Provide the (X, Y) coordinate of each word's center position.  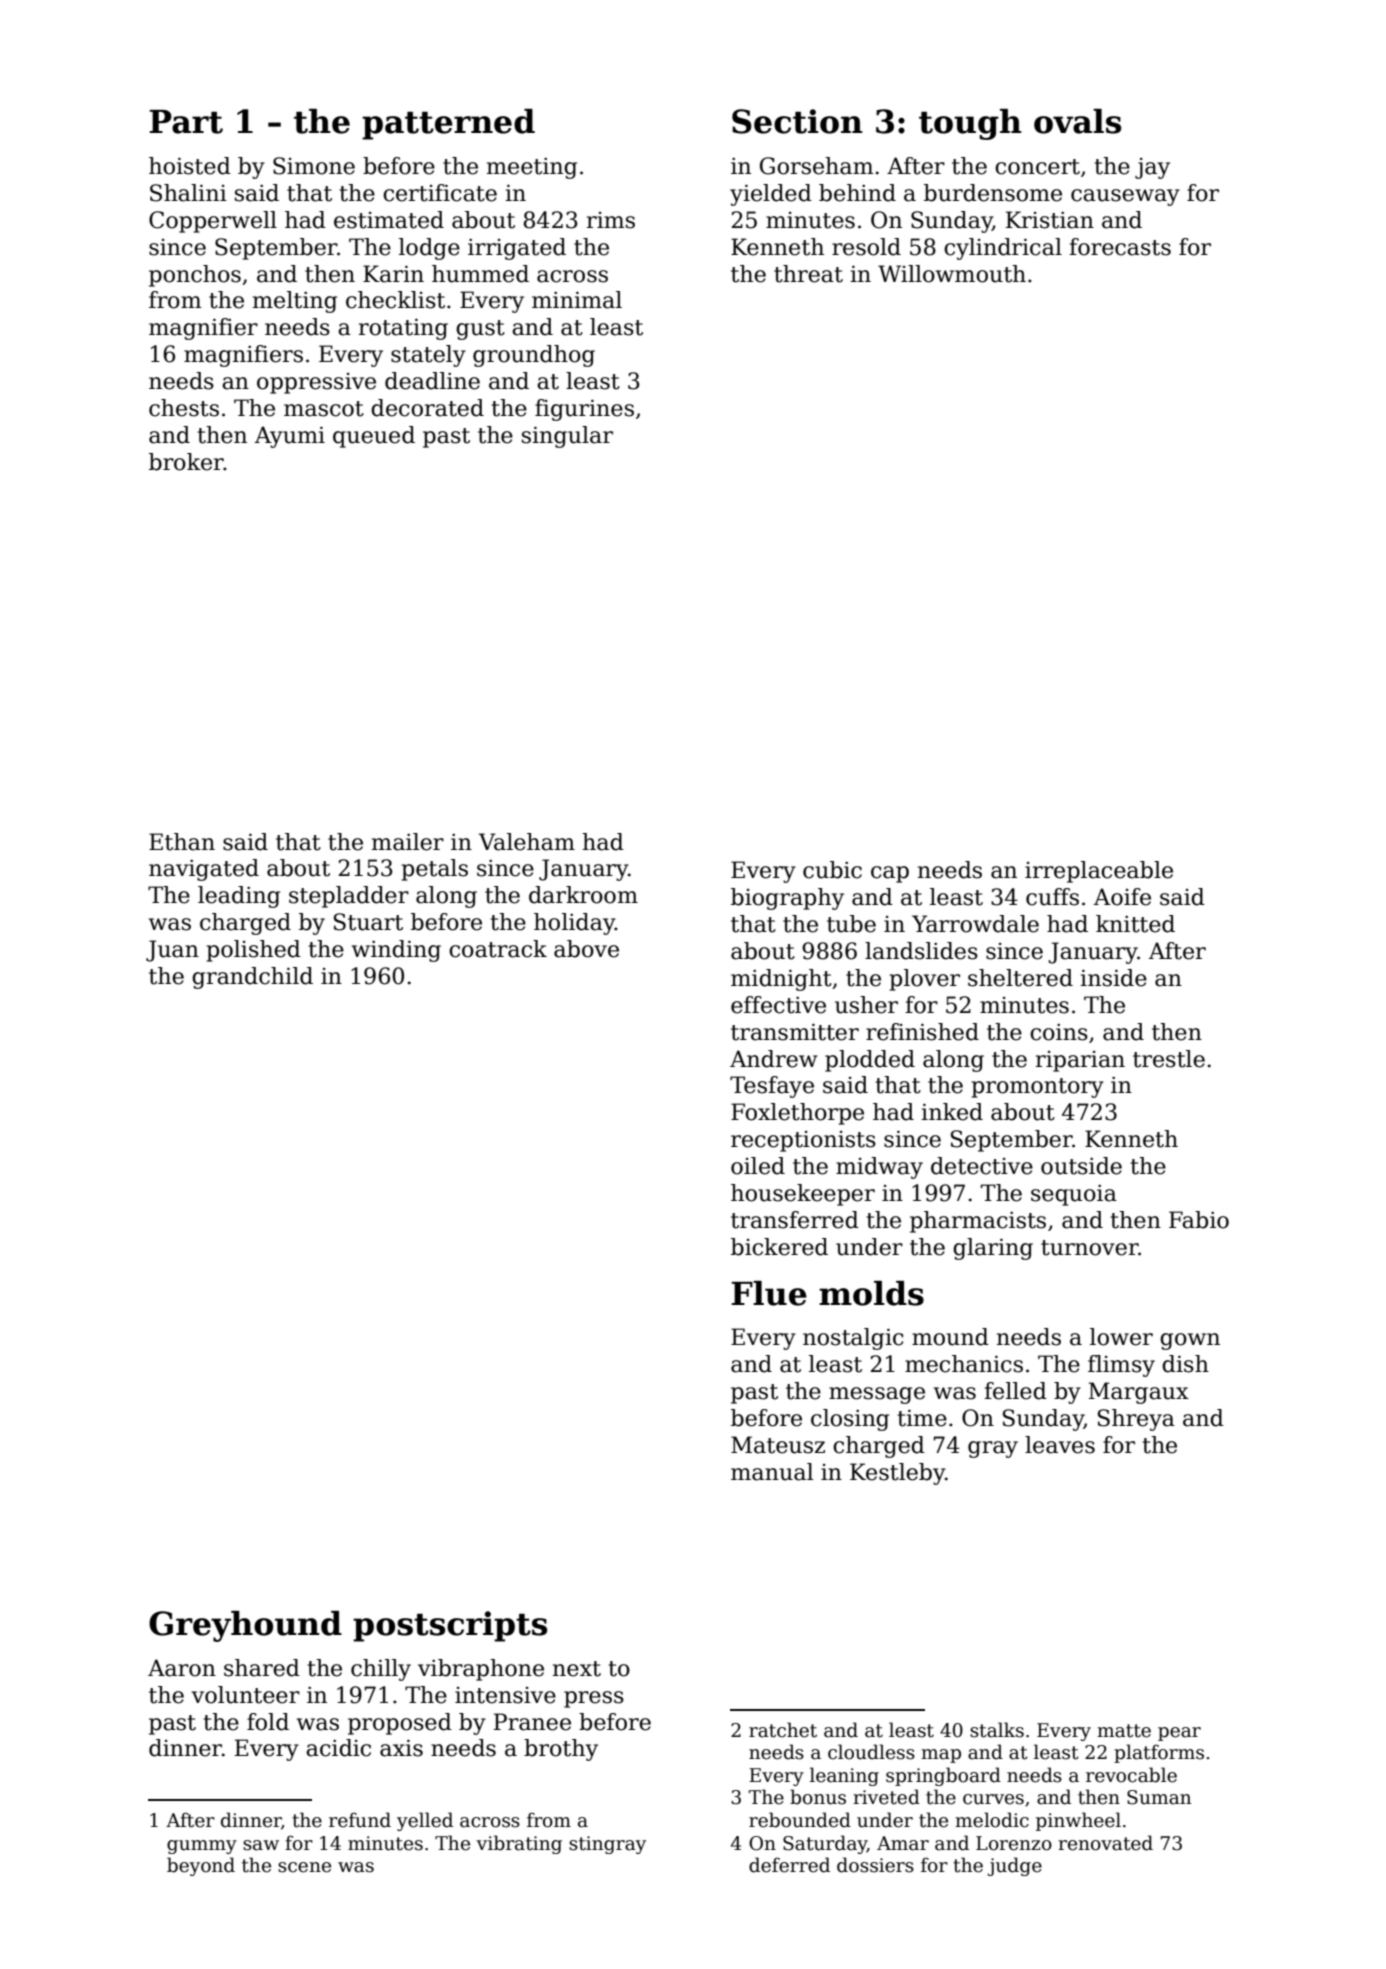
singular (567, 437)
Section (797, 121)
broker (186, 462)
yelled (425, 1821)
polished (254, 951)
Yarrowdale (975, 924)
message (877, 1395)
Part (186, 122)
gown (1190, 1341)
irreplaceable (1099, 872)
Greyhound (245, 1626)
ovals (1077, 121)
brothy (561, 1750)
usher (866, 1005)
